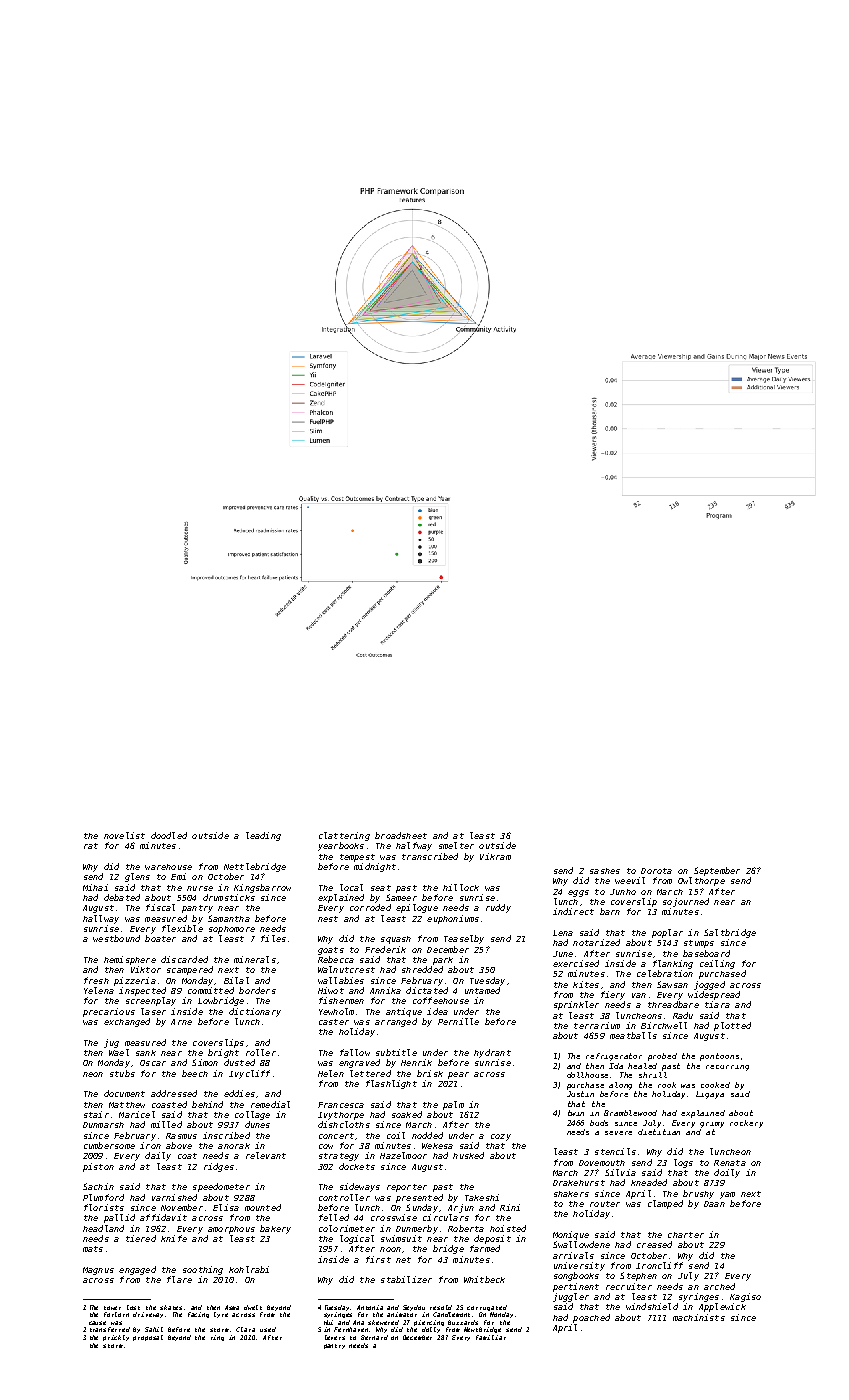 Image resolution: width=849 pixels, height=1400 pixels. Describe the element at coordinates (231, 1230) in the image. I see `amorphous` at that location.
